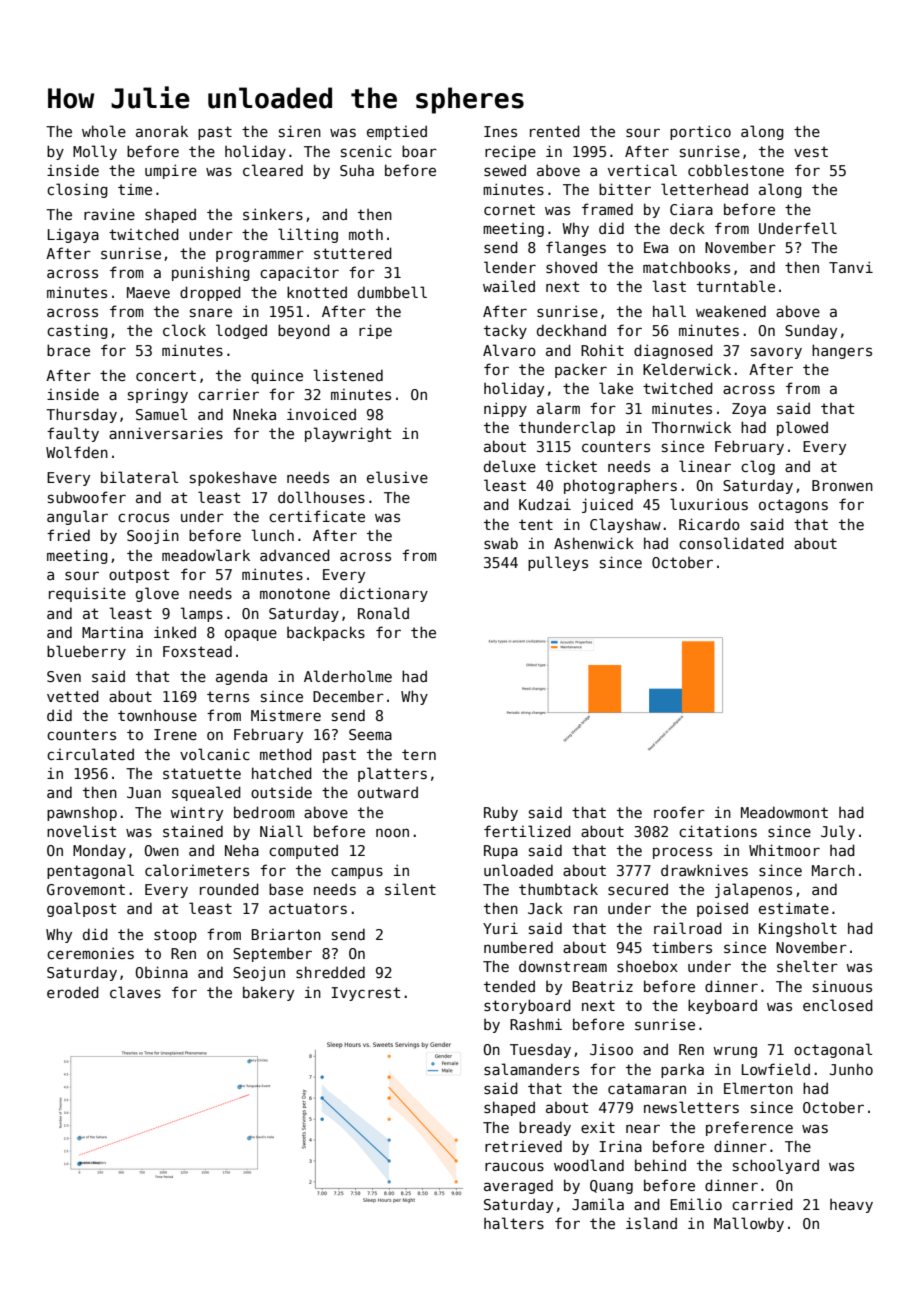 This screenshot has width=924, height=1308. I want to click on Ruby, so click(501, 813).
